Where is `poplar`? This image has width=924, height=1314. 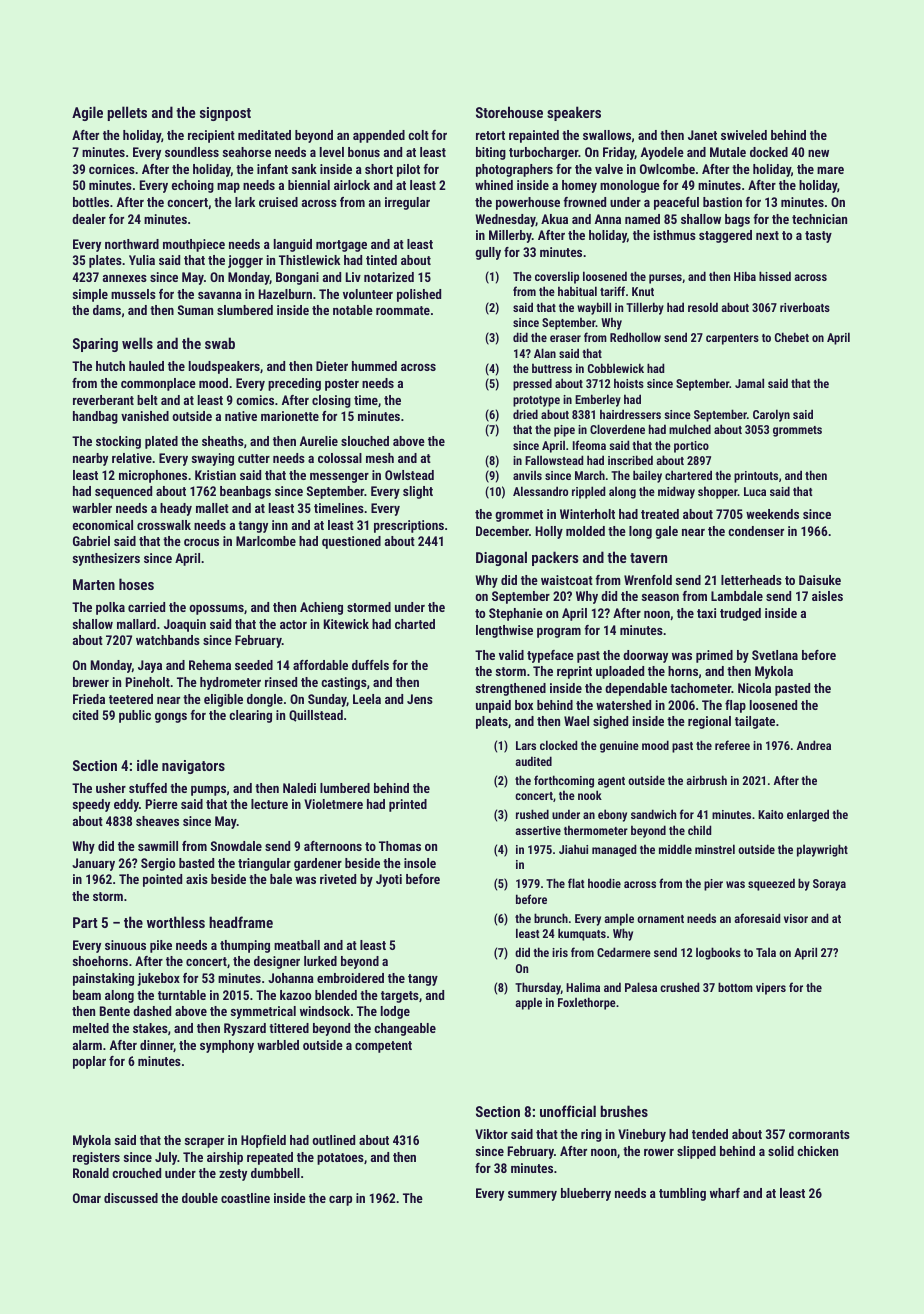
poplar is located at coordinates (89, 1062).
